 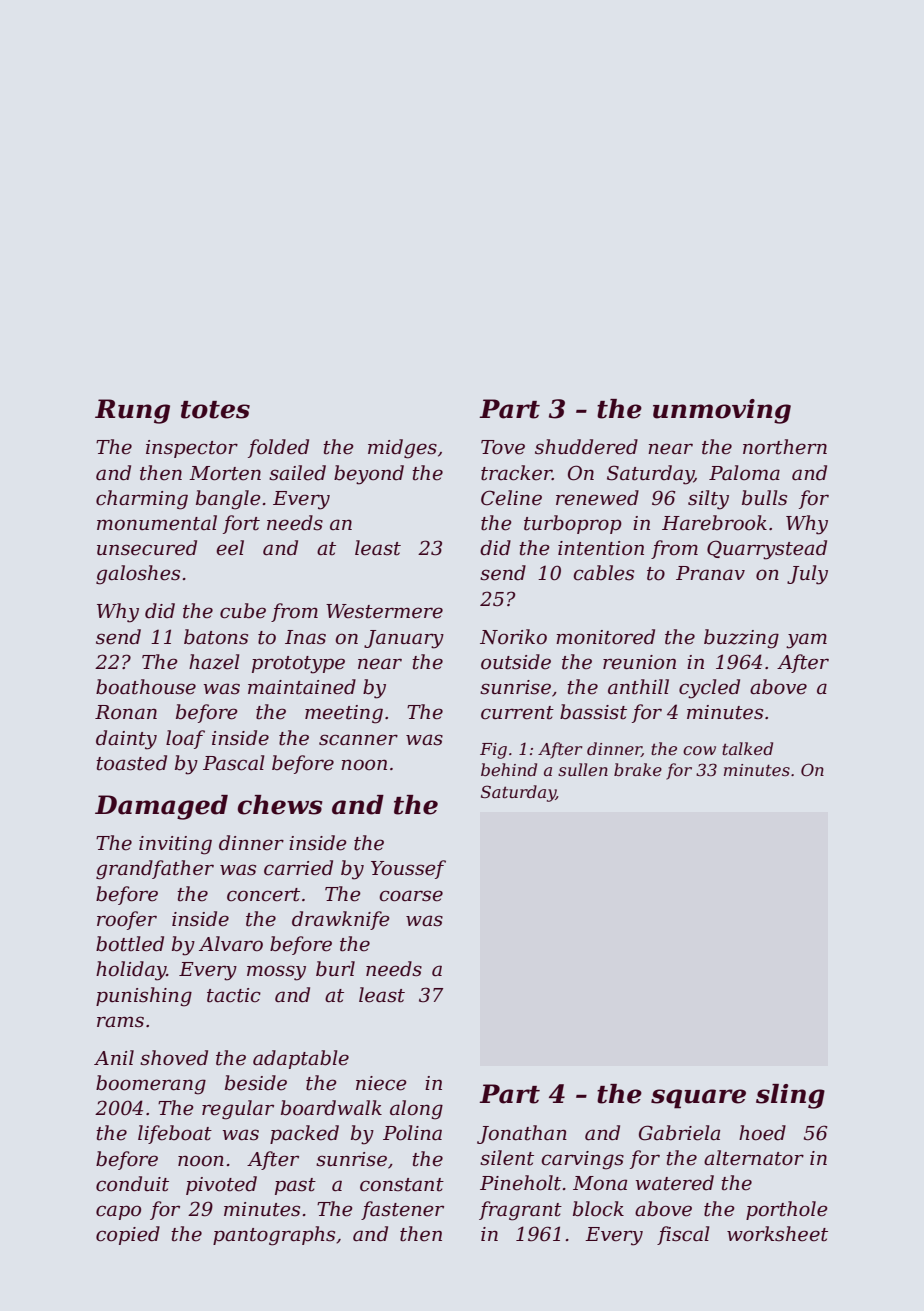 I want to click on boathouse, so click(x=146, y=687).
